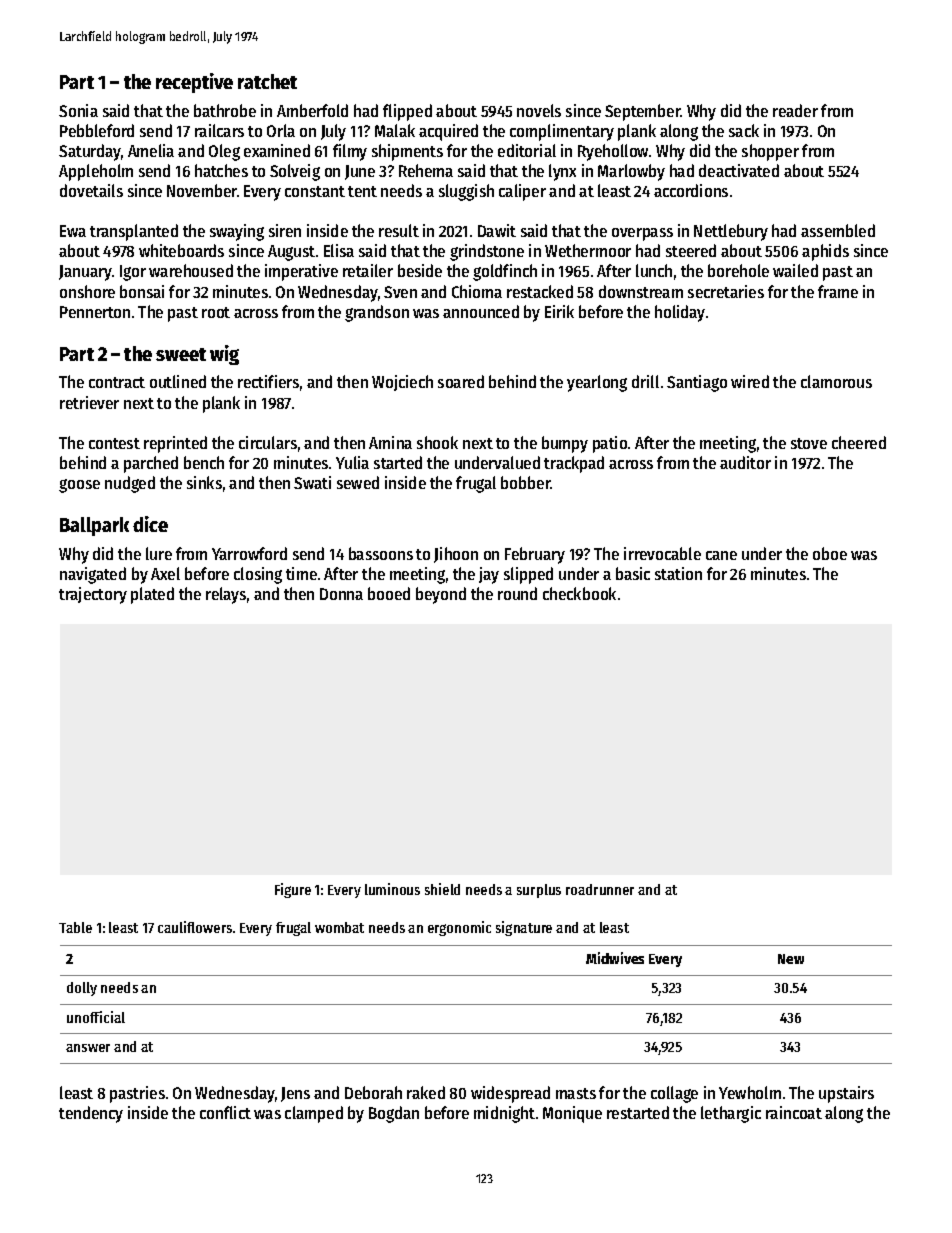  I want to click on tendency, so click(91, 1114).
